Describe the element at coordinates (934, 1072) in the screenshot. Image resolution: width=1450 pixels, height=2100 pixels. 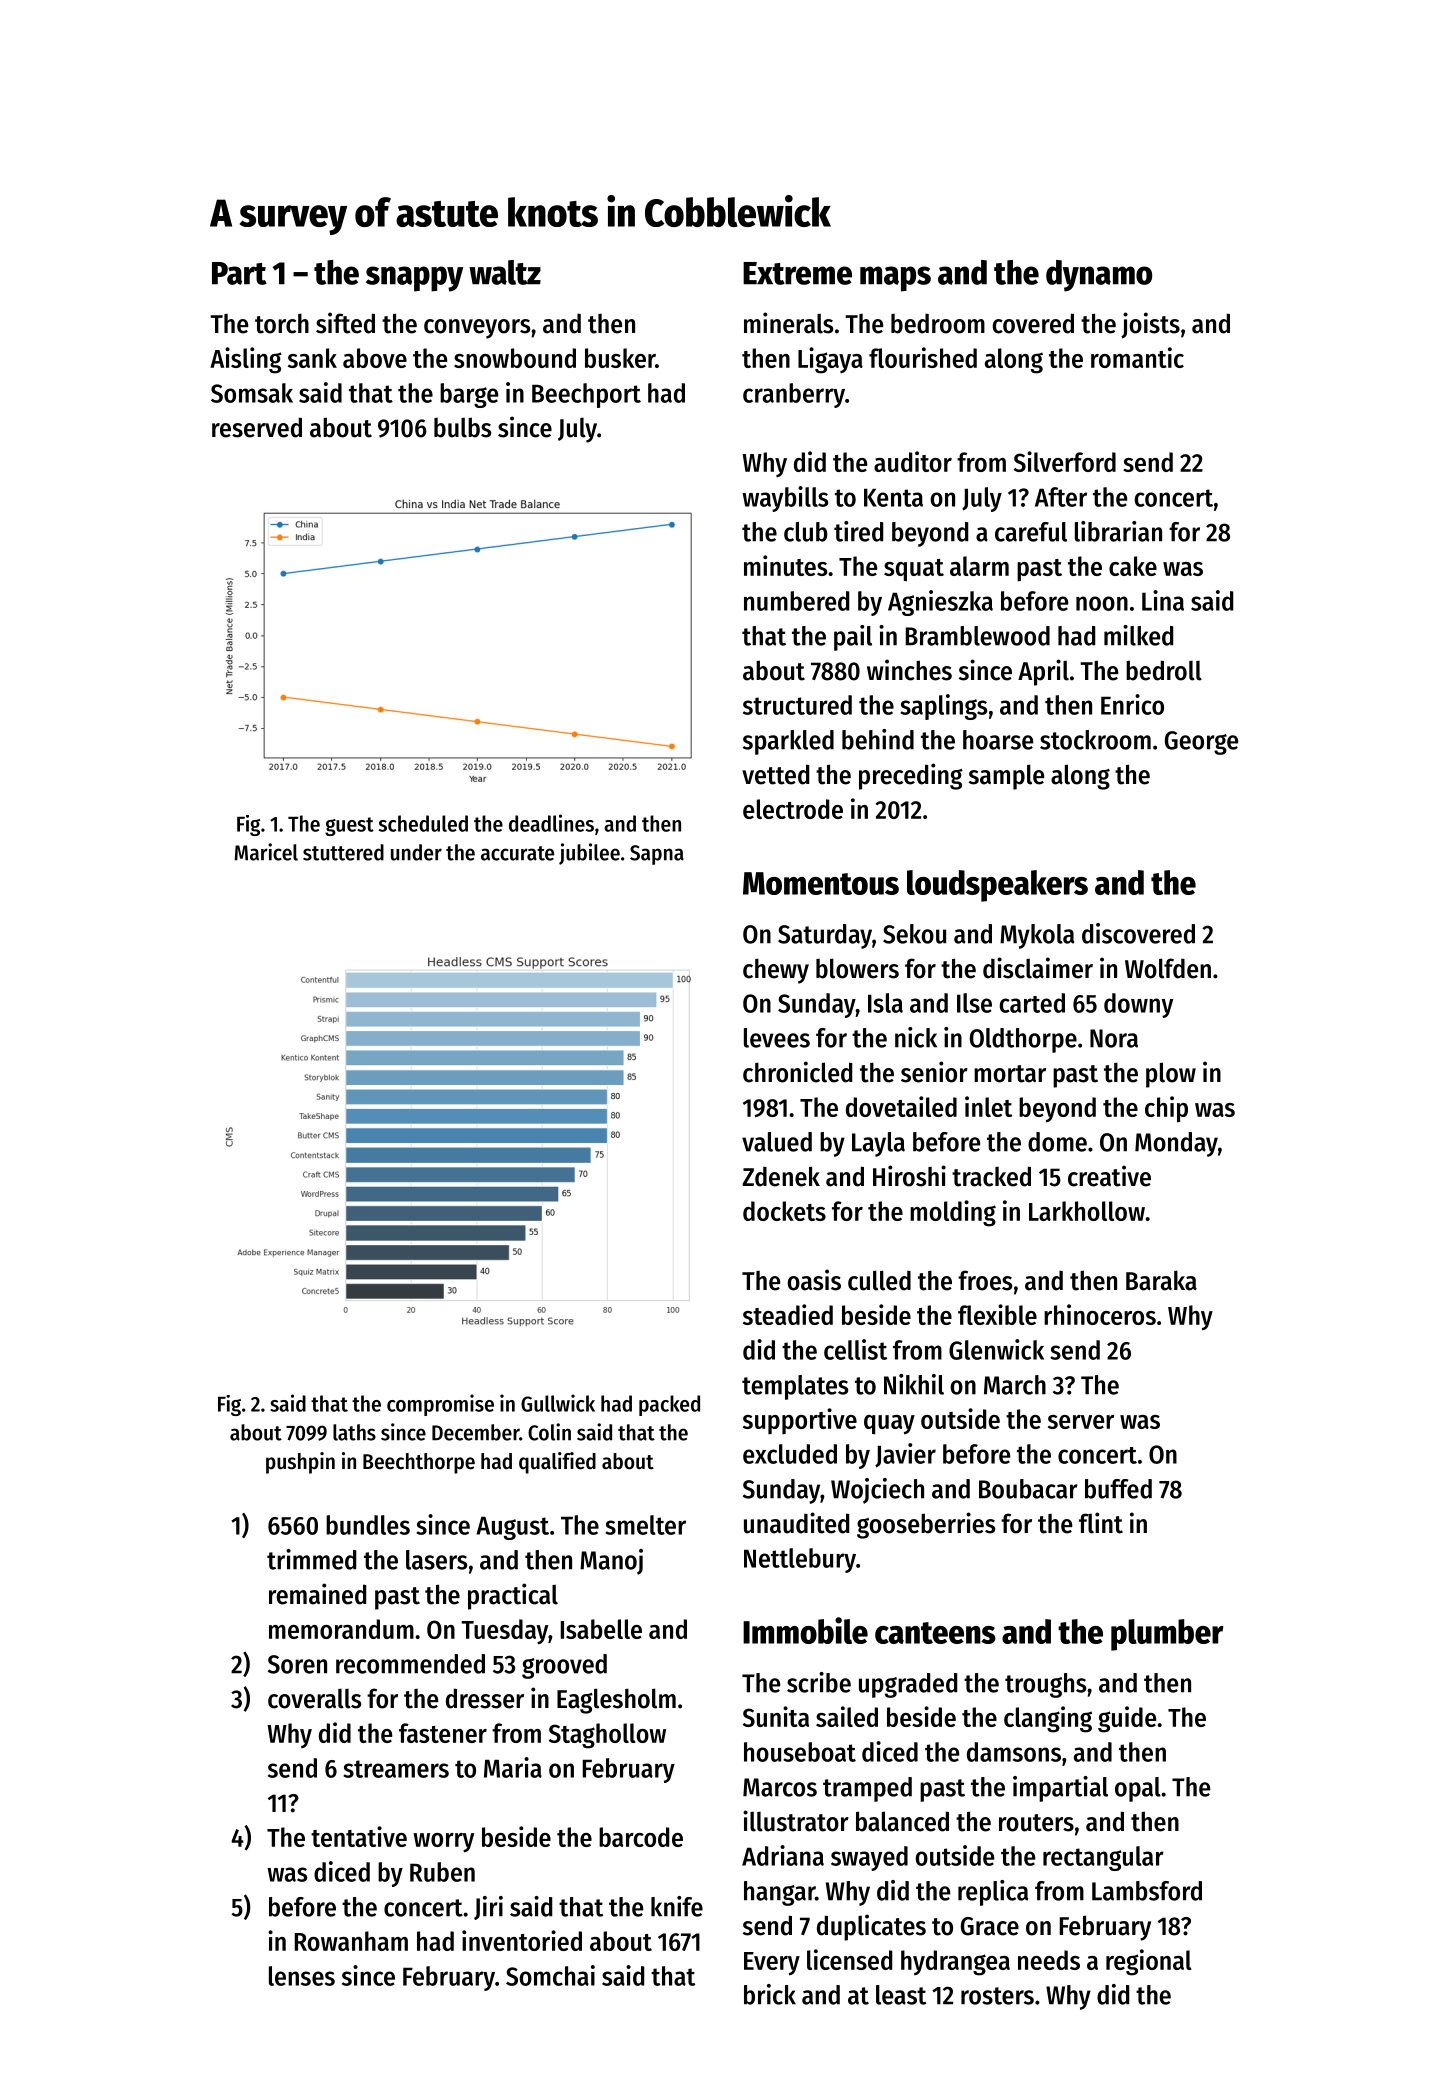
I see `senior` at that location.
